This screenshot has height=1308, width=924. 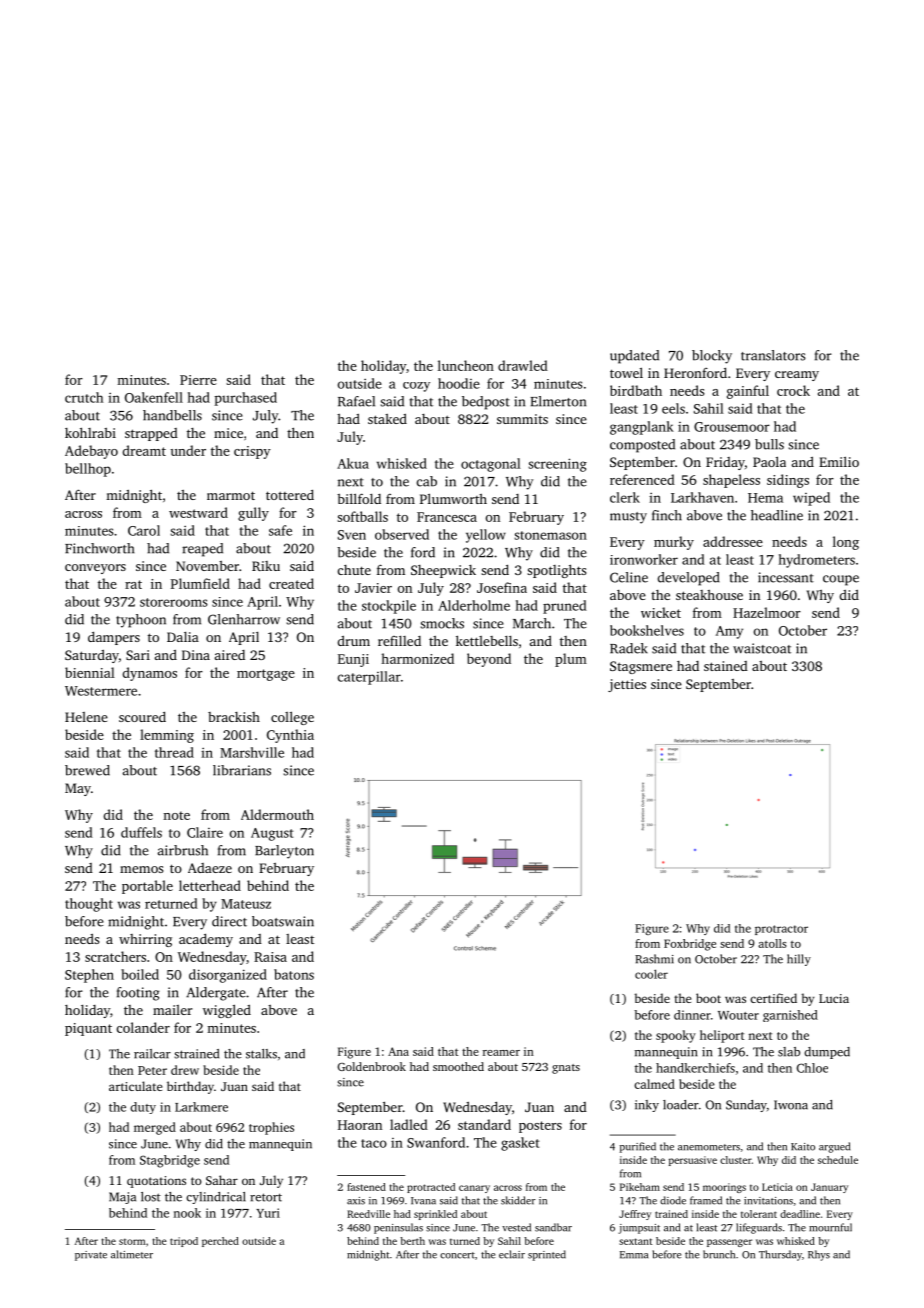 I want to click on duffels, so click(x=141, y=832).
